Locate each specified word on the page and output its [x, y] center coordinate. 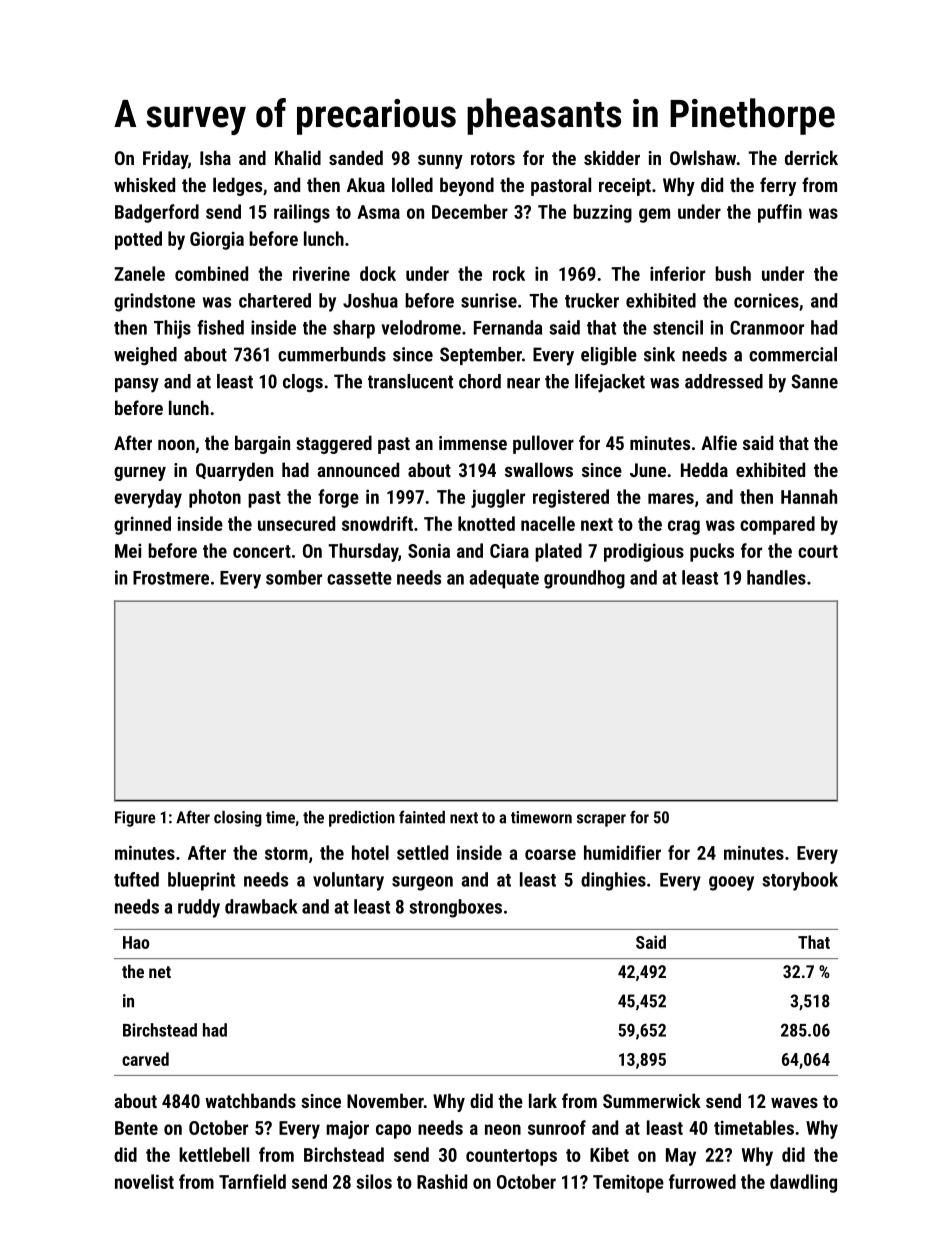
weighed [145, 356]
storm [286, 853]
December [470, 211]
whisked [144, 184]
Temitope [628, 1183]
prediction [362, 819]
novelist [144, 1181]
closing [238, 819]
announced [358, 469]
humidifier [622, 852]
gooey [731, 883]
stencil [678, 327]
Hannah [809, 496]
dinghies [613, 881]
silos [374, 1181]
